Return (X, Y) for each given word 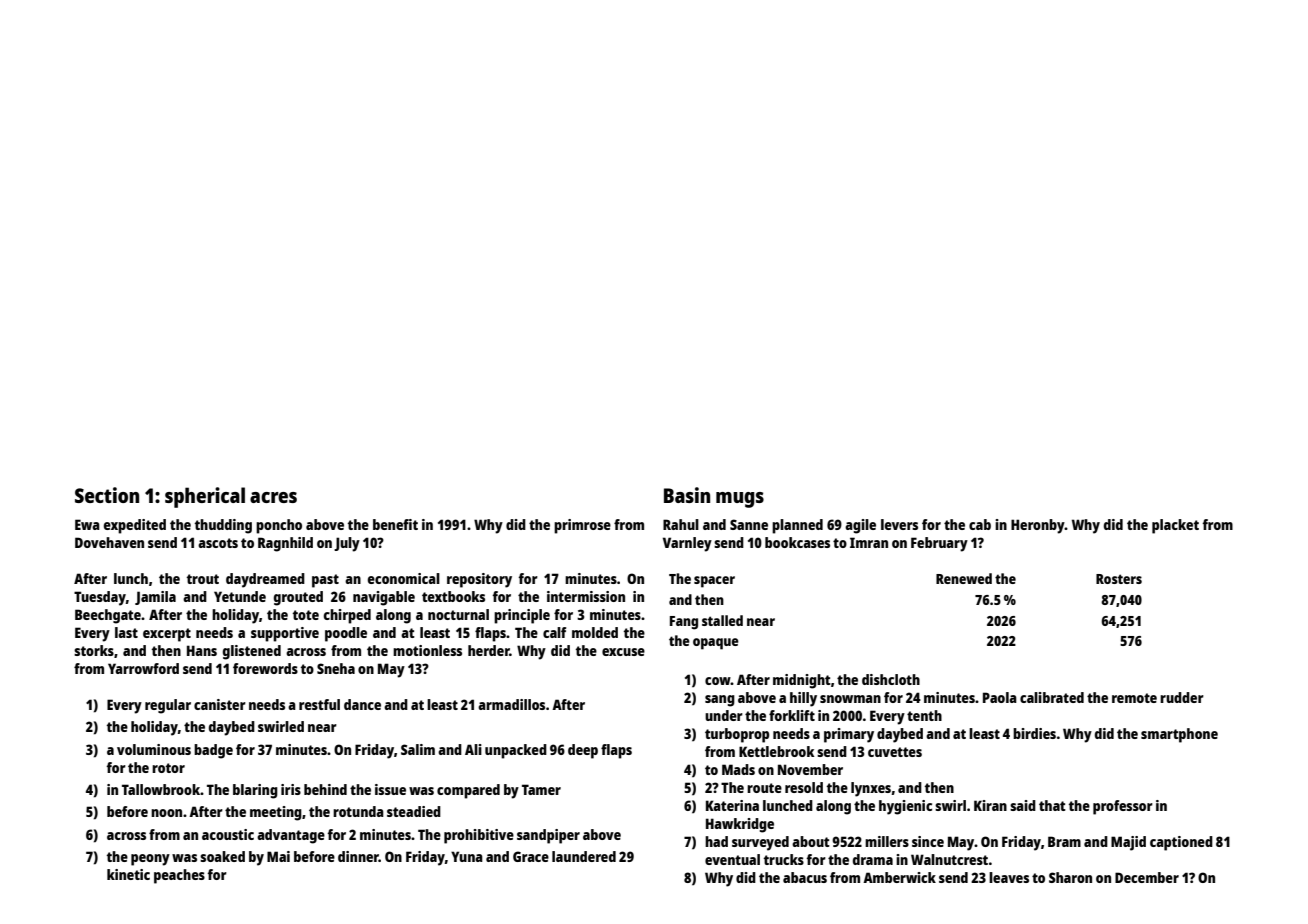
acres (273, 497)
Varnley (687, 544)
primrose (582, 526)
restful (319, 704)
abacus (805, 877)
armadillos (511, 704)
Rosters (1119, 579)
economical (404, 578)
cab (980, 524)
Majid (1128, 843)
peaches (179, 876)
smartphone (1179, 735)
